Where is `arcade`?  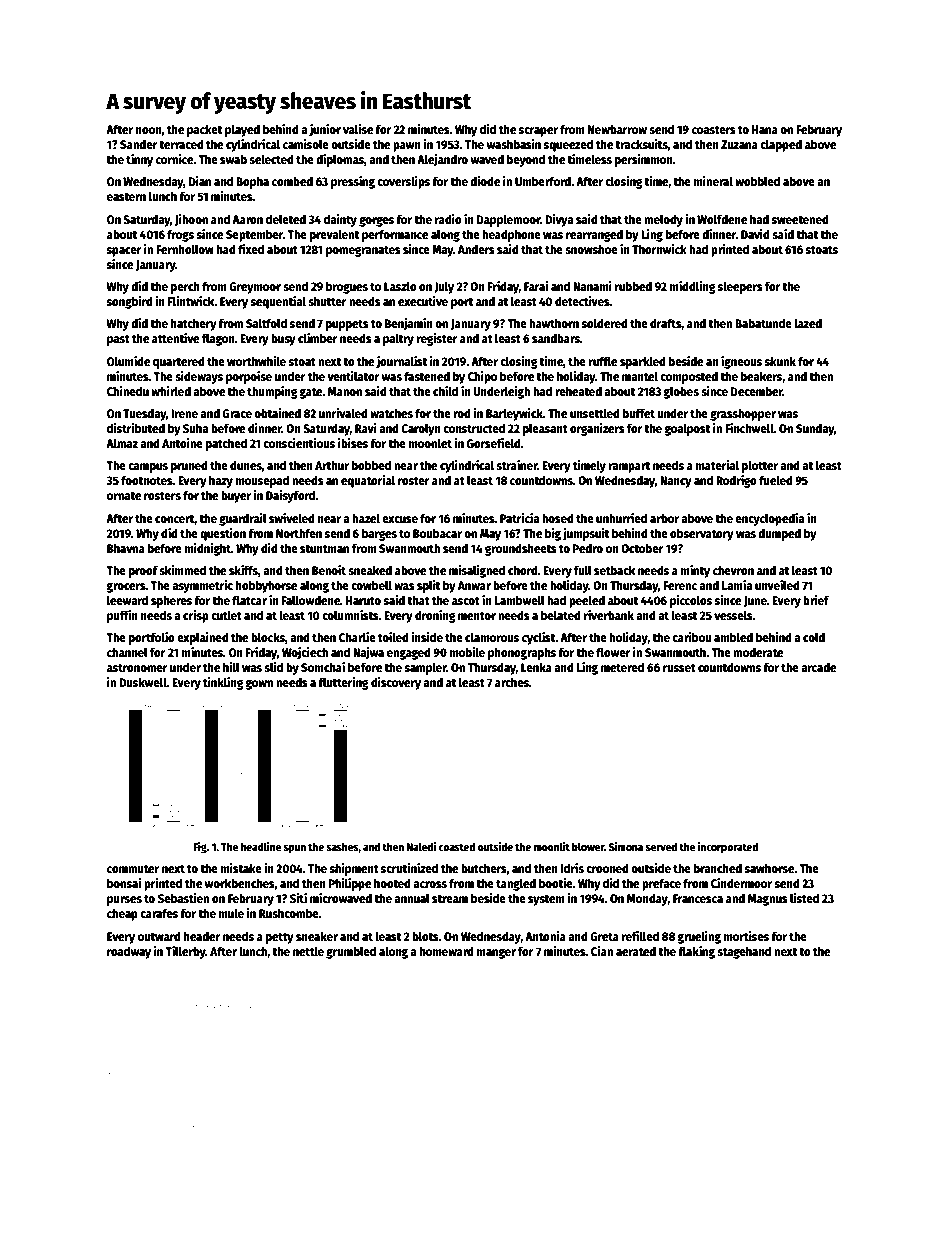
arcade is located at coordinates (818, 667).
